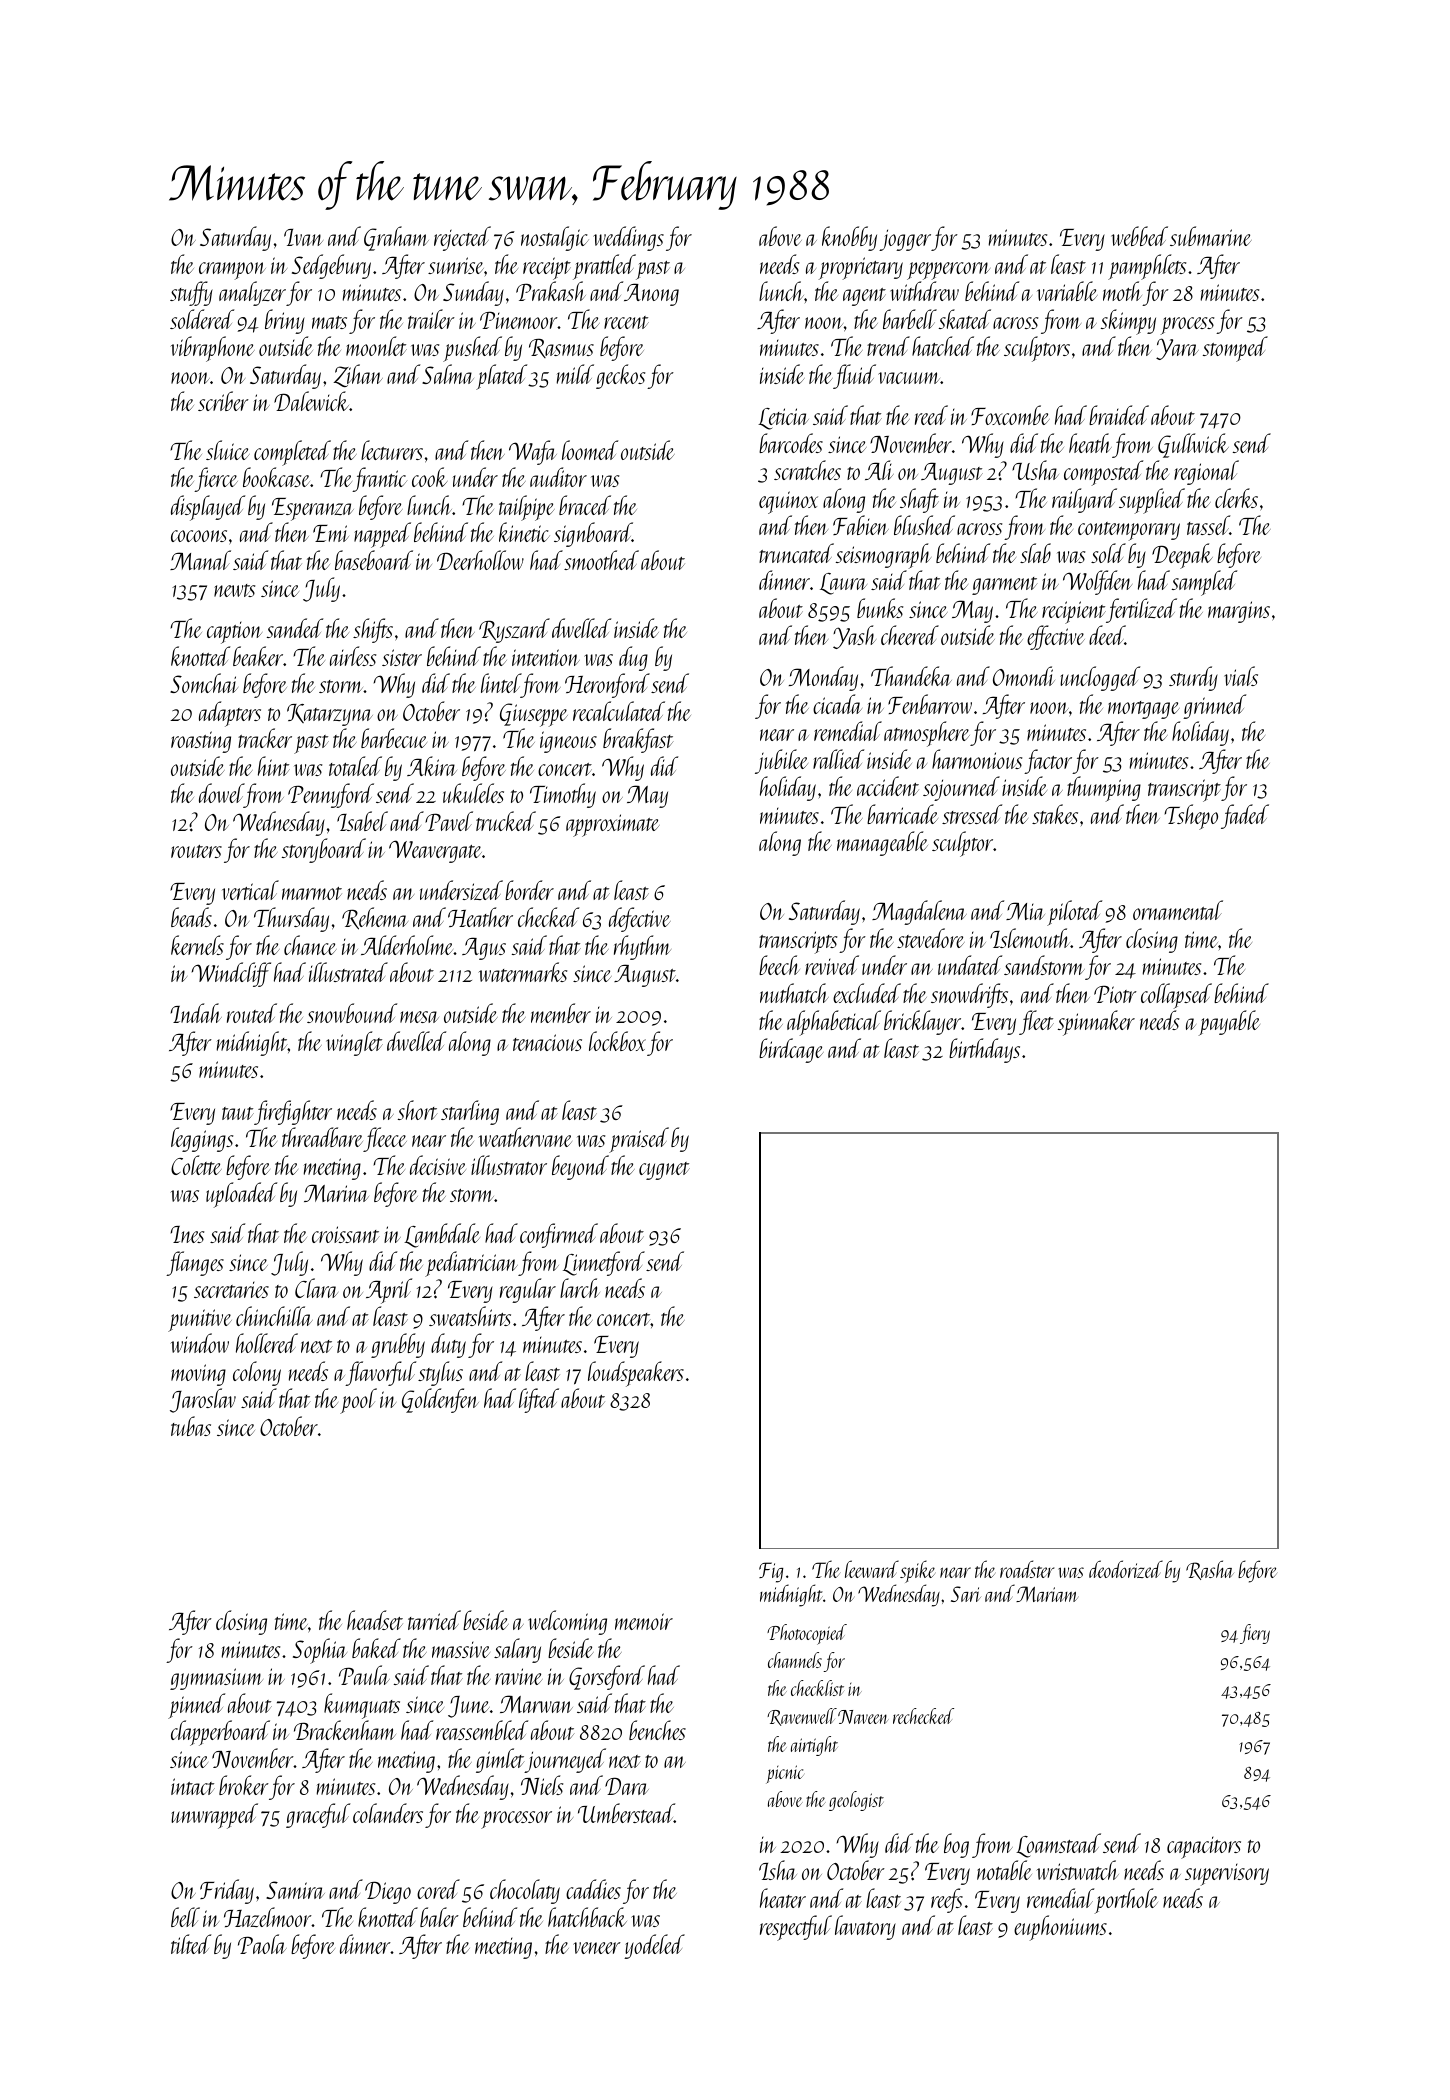 This screenshot has height=2100, width=1450. What do you see at coordinates (388, 1892) in the screenshot?
I see `Diego` at bounding box center [388, 1892].
